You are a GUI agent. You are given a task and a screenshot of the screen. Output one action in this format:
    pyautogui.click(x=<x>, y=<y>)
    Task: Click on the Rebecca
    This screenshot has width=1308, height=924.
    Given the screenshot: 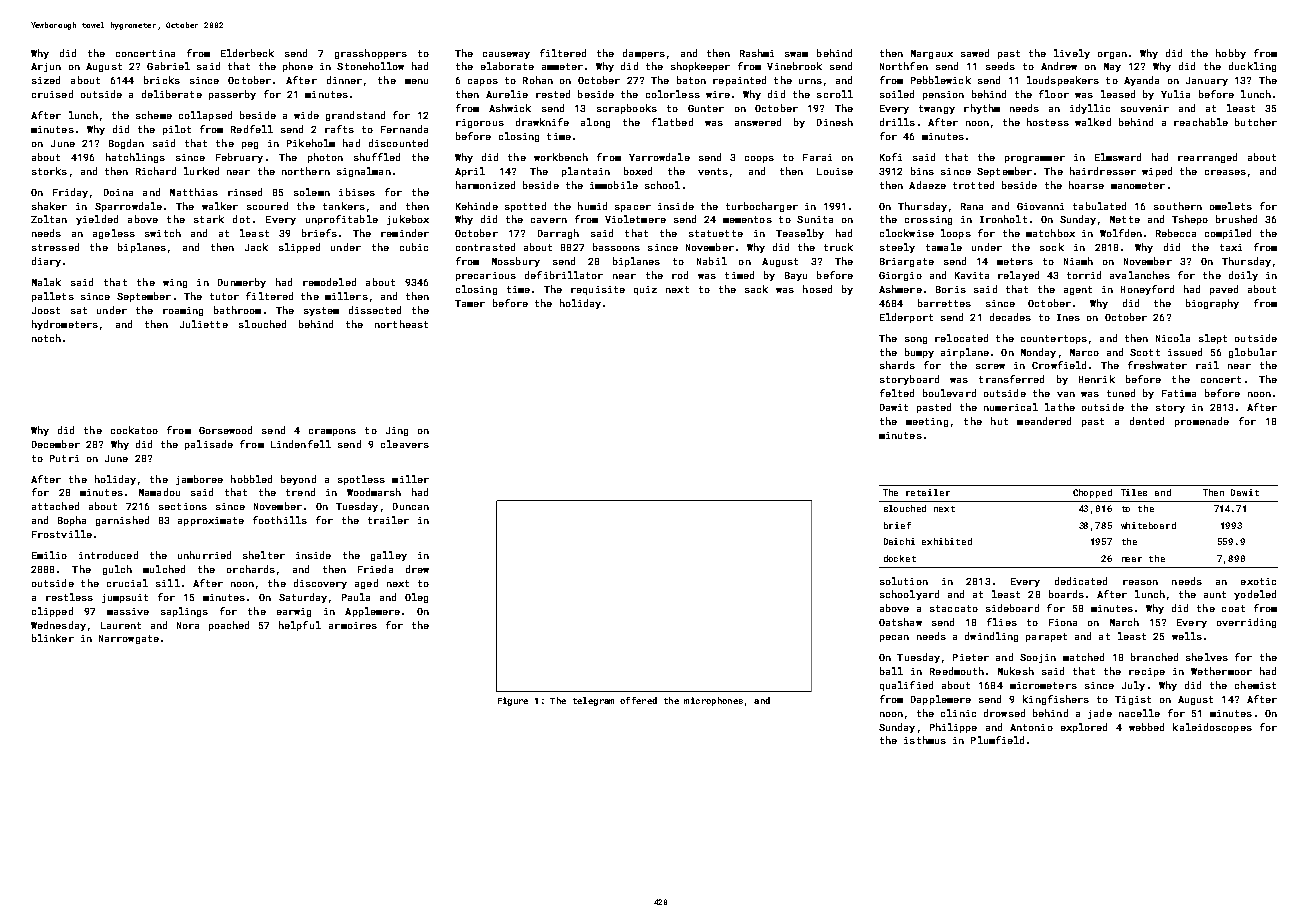 What is the action you would take?
    pyautogui.click(x=1176, y=233)
